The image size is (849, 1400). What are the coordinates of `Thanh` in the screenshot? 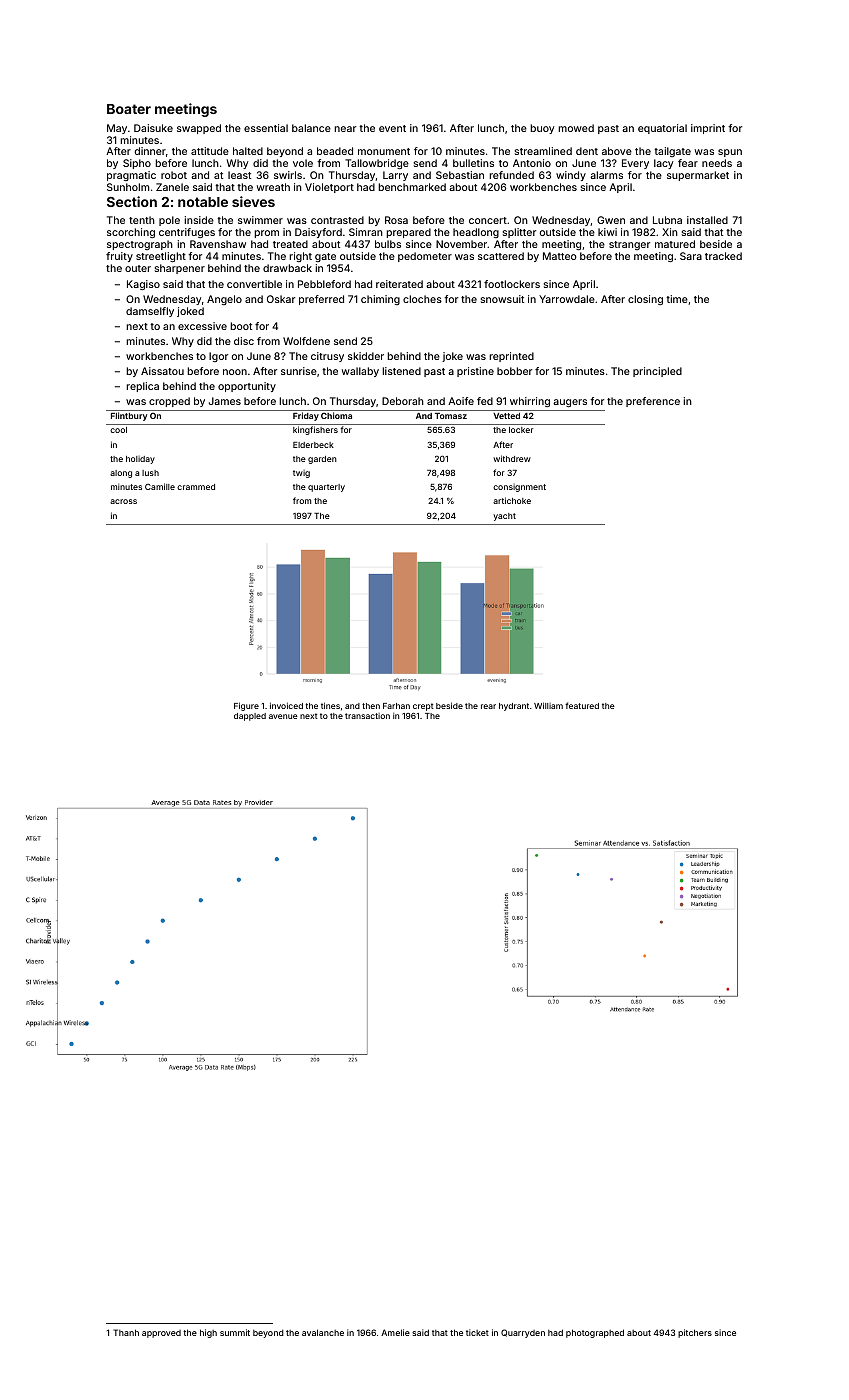 It's located at (126, 1332).
